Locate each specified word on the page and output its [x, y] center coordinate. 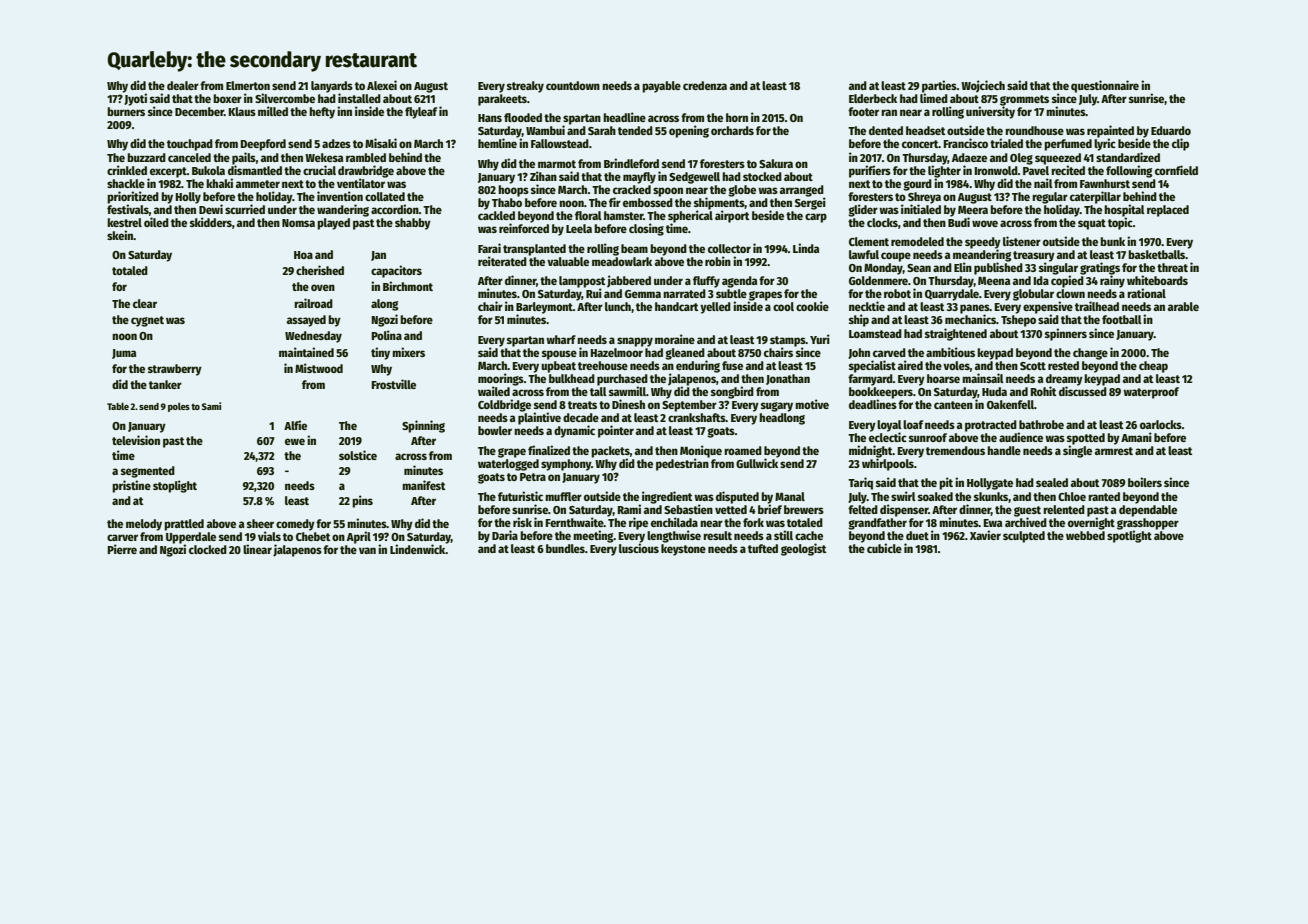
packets [610, 452]
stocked [762, 176]
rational [1146, 293]
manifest [423, 485]
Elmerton [248, 85]
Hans [490, 118]
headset [925, 130]
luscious [639, 548]
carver [122, 537]
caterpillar [1095, 197]
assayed [306, 321]
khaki [219, 183]
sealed [1052, 482]
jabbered [629, 281]
